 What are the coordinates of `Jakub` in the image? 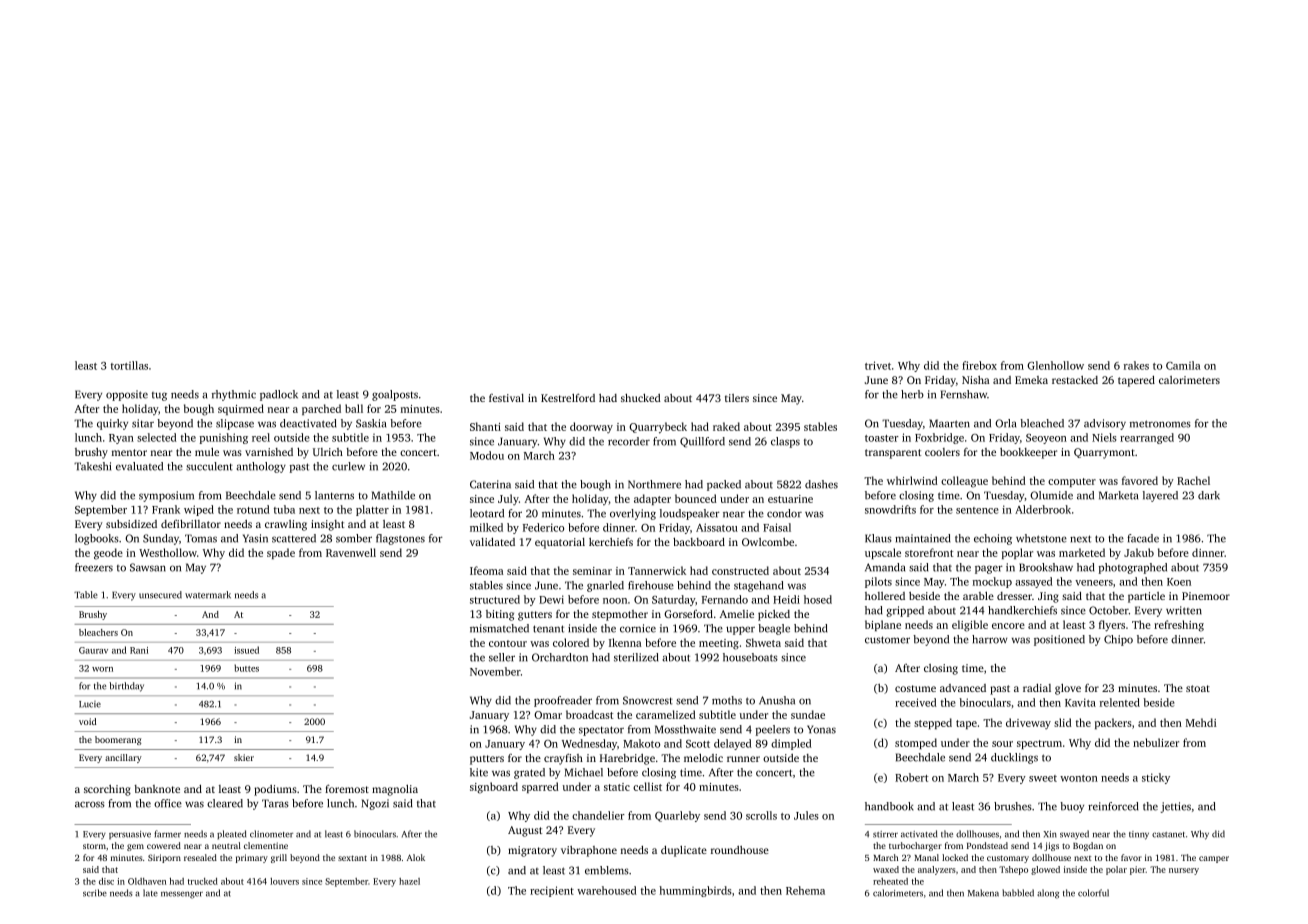 It's located at (1139, 552).
